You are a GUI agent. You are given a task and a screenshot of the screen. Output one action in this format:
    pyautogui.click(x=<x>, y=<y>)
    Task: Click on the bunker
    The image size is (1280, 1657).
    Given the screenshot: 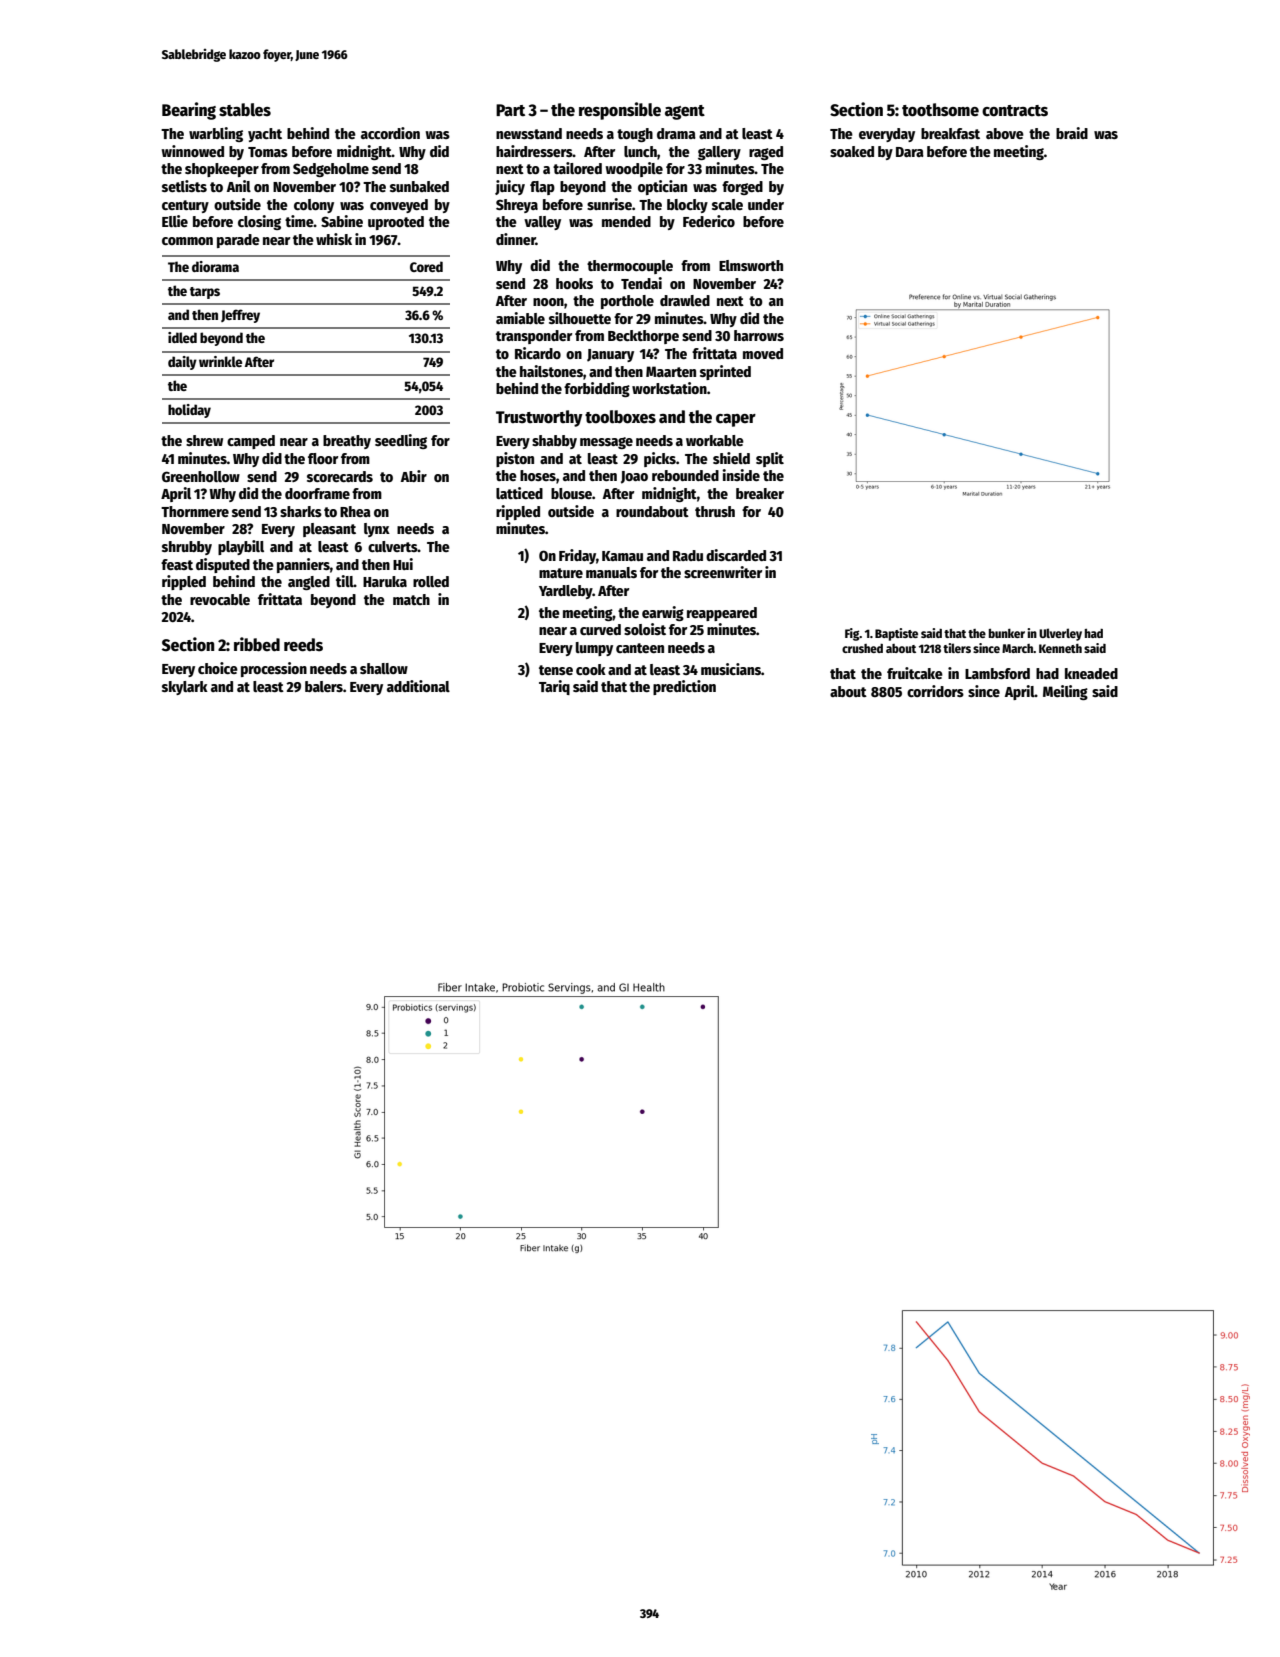 What is the action you would take?
    pyautogui.click(x=1007, y=633)
